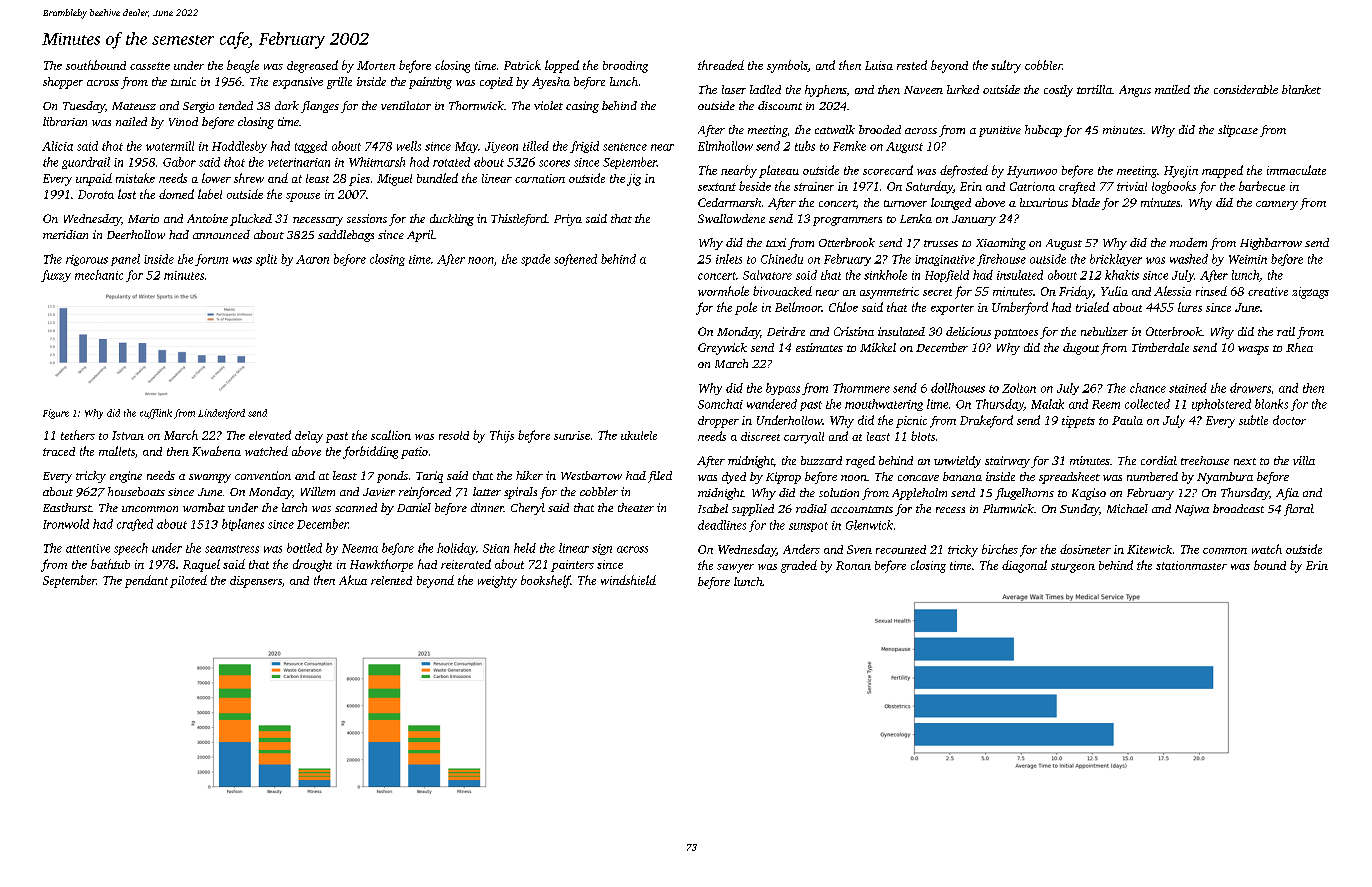  What do you see at coordinates (729, 259) in the screenshot?
I see `inlets` at bounding box center [729, 259].
